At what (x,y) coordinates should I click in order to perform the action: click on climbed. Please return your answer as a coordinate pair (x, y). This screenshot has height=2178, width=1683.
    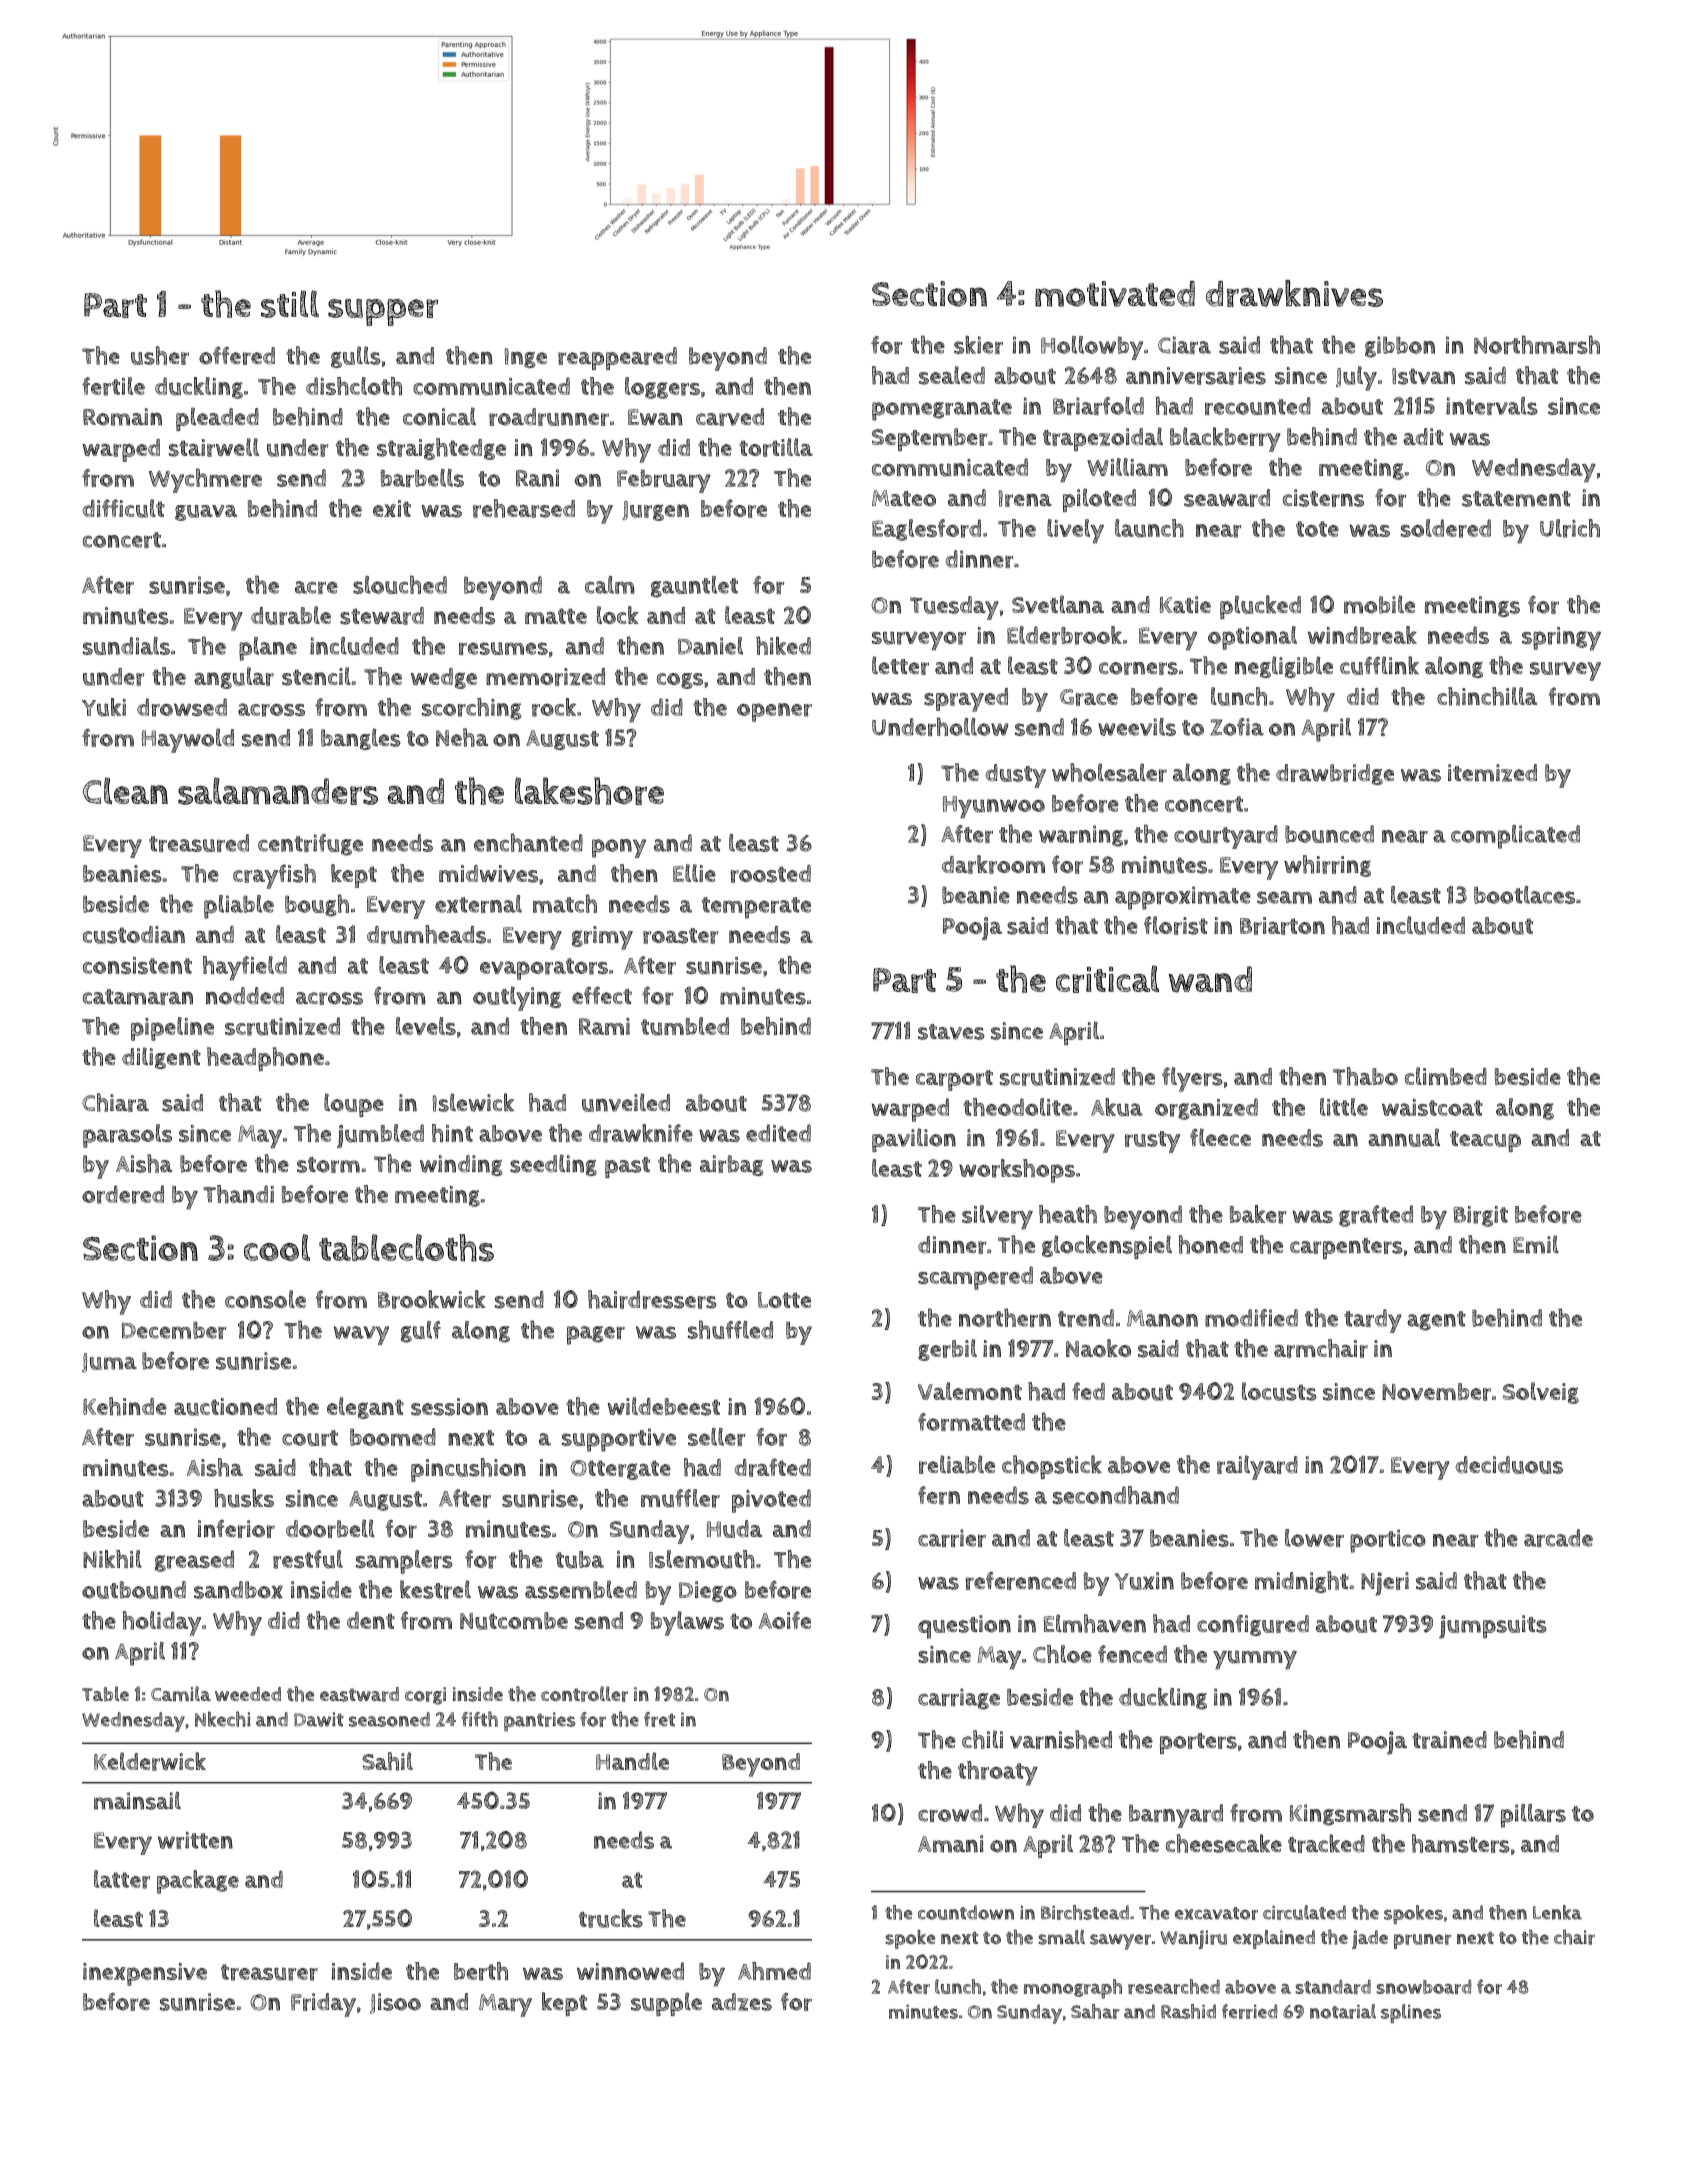
    Looking at the image, I should click on (1446, 1076).
